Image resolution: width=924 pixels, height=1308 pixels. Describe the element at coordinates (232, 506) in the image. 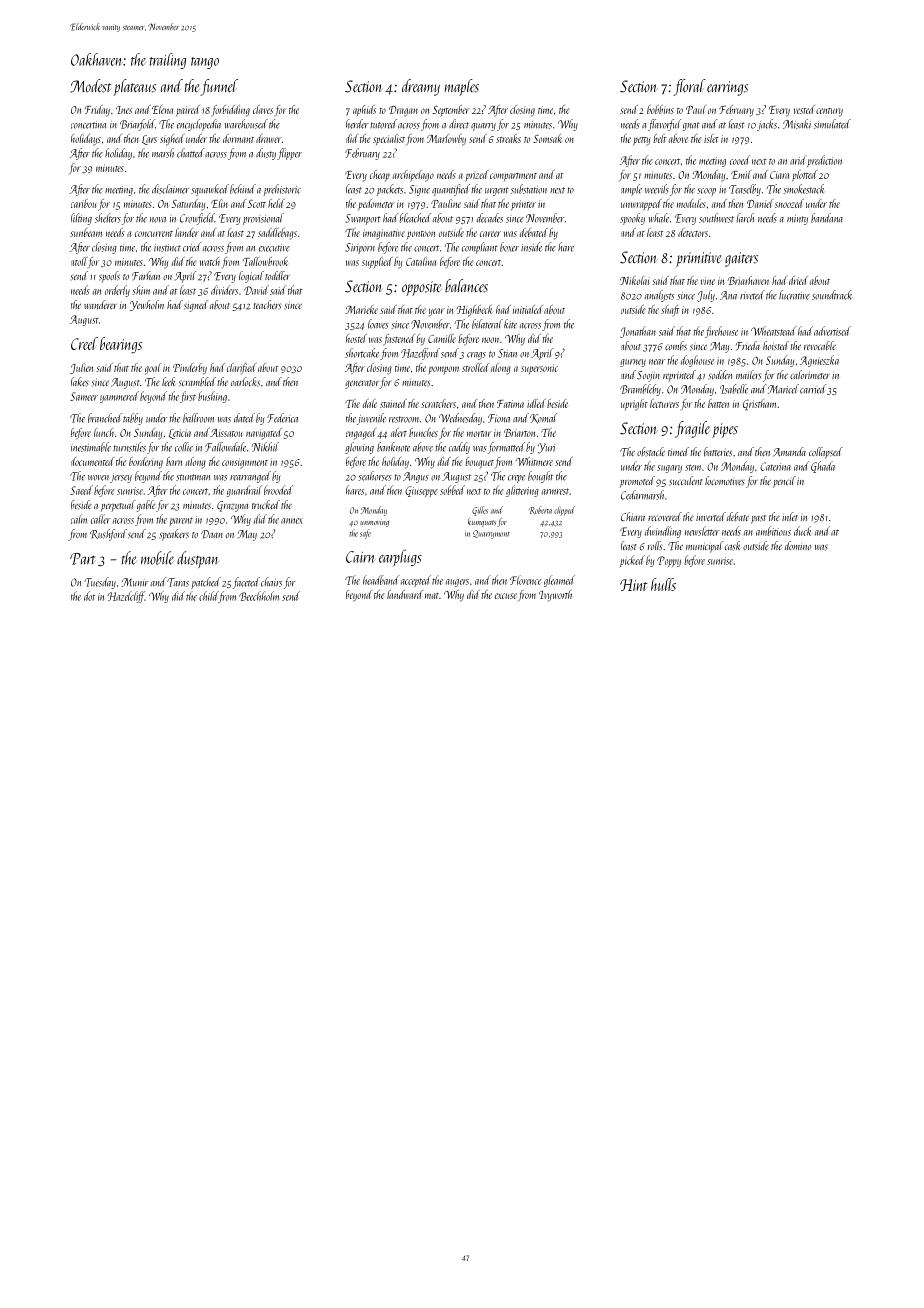

I see `Grazyna` at that location.
